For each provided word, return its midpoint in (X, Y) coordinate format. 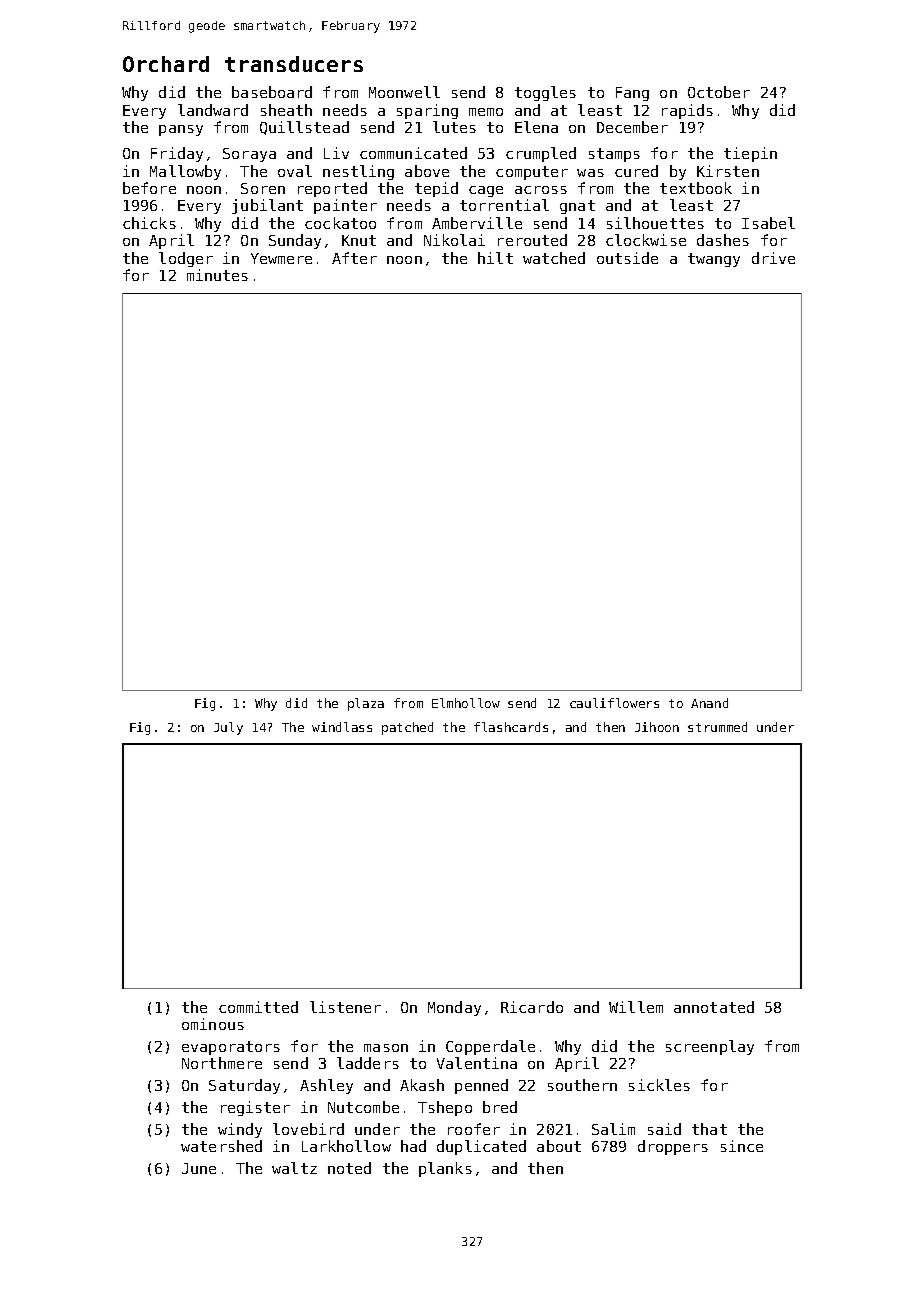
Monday (454, 1008)
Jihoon (657, 727)
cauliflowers (614, 703)
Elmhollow (466, 703)
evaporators (231, 1048)
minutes (217, 275)
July (228, 728)
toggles (545, 93)
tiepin (750, 154)
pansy (181, 130)
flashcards (511, 727)
